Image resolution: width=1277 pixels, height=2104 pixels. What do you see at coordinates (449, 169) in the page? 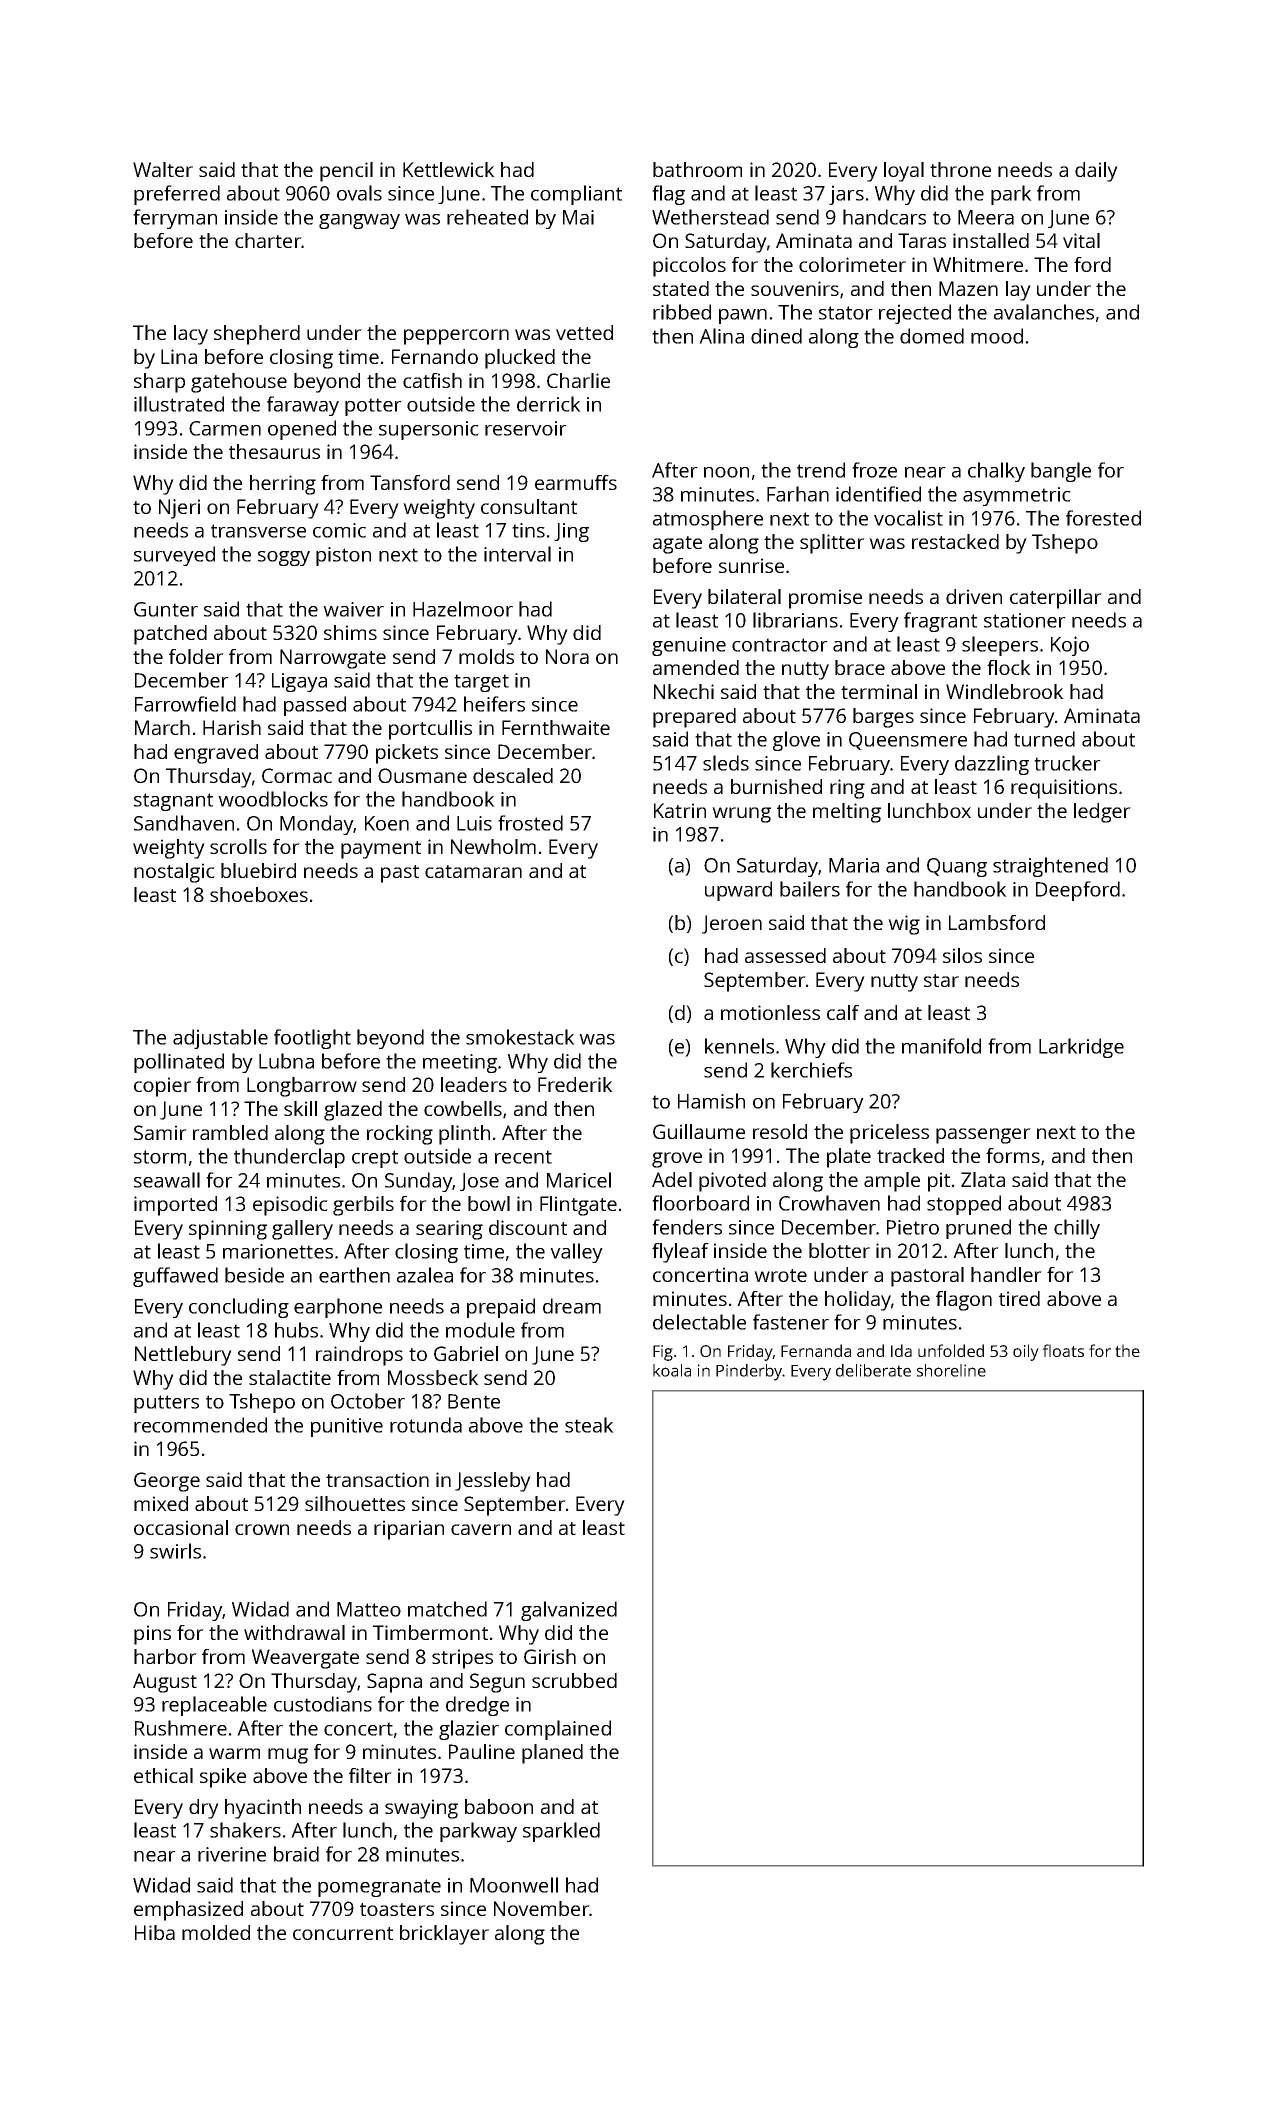
I see `Kettlewick` at bounding box center [449, 169].
